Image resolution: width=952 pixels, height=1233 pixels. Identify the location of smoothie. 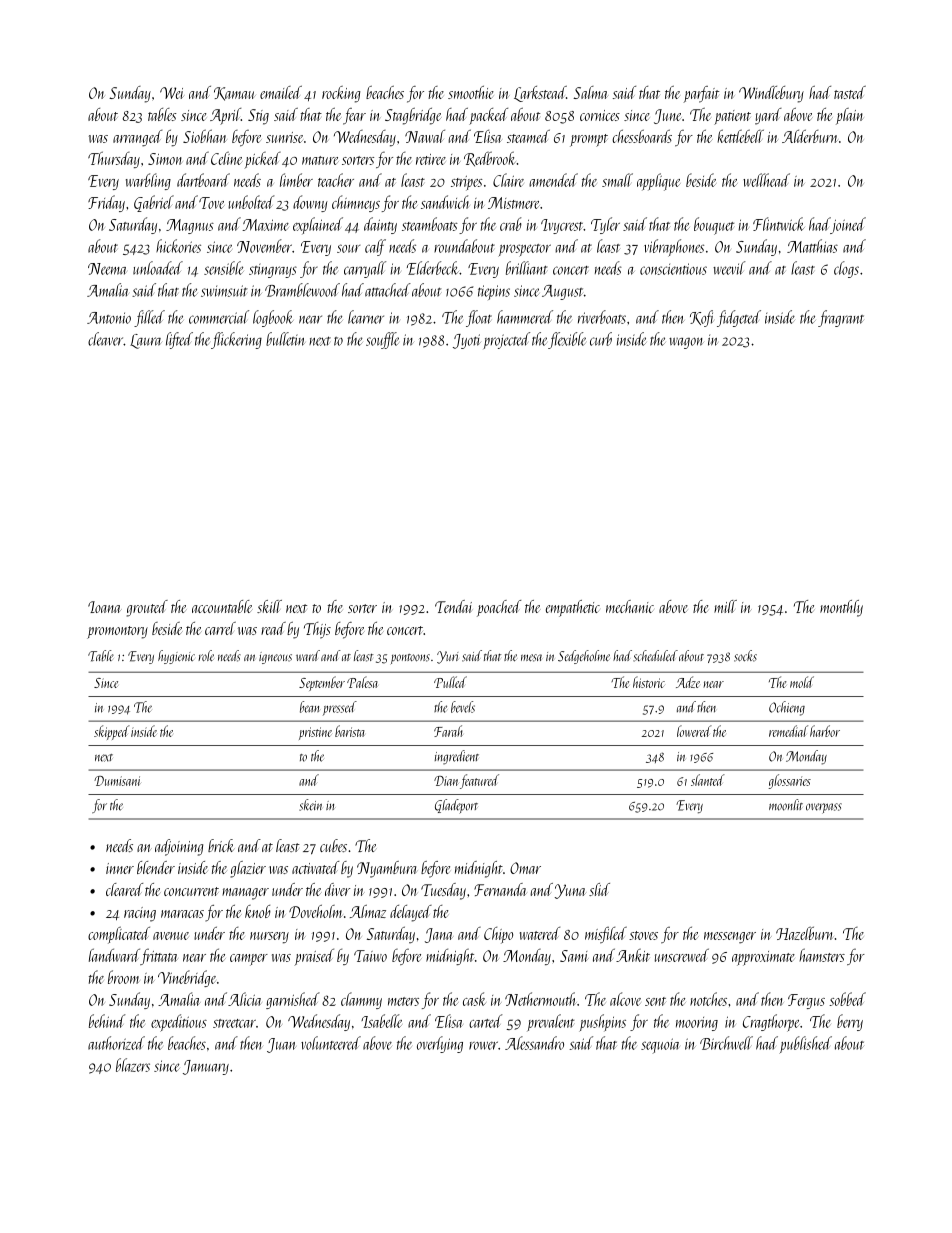
(471, 92).
